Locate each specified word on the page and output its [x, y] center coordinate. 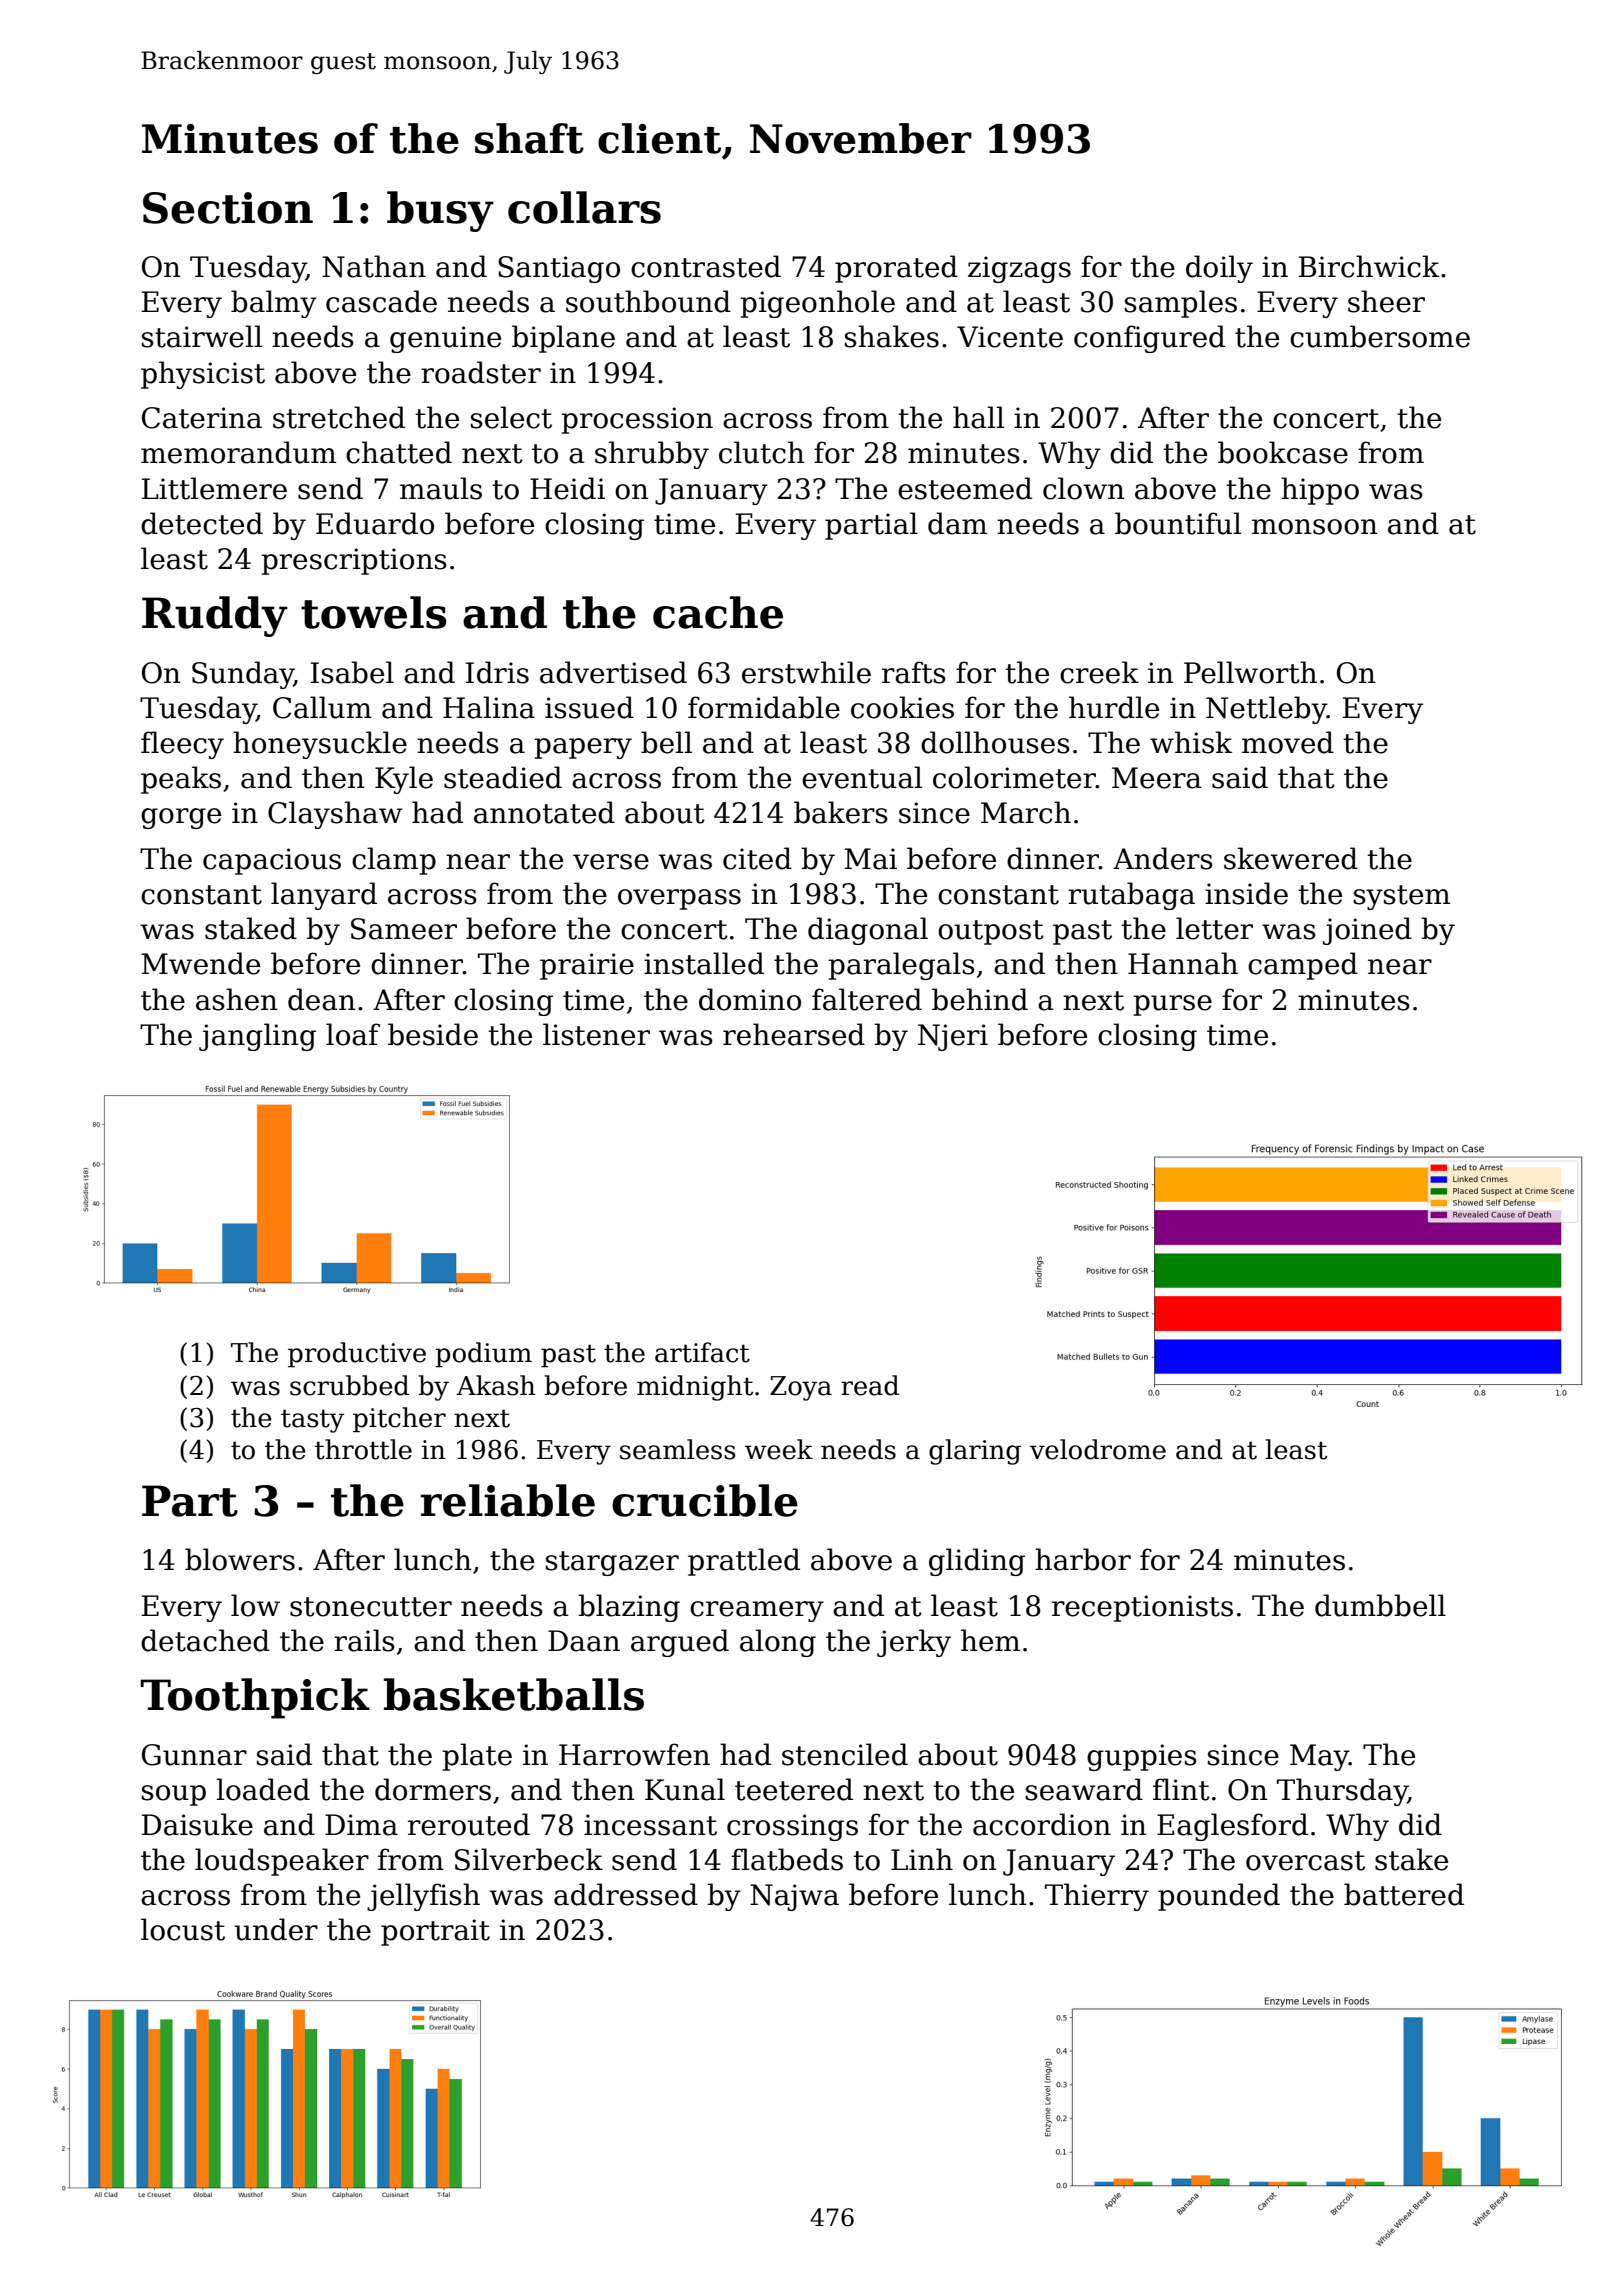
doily [1219, 269]
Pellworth [1250, 672]
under [276, 1929]
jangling [257, 1037]
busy [440, 211]
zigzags [1019, 269]
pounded [1219, 1897]
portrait [435, 1932]
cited [757, 858]
